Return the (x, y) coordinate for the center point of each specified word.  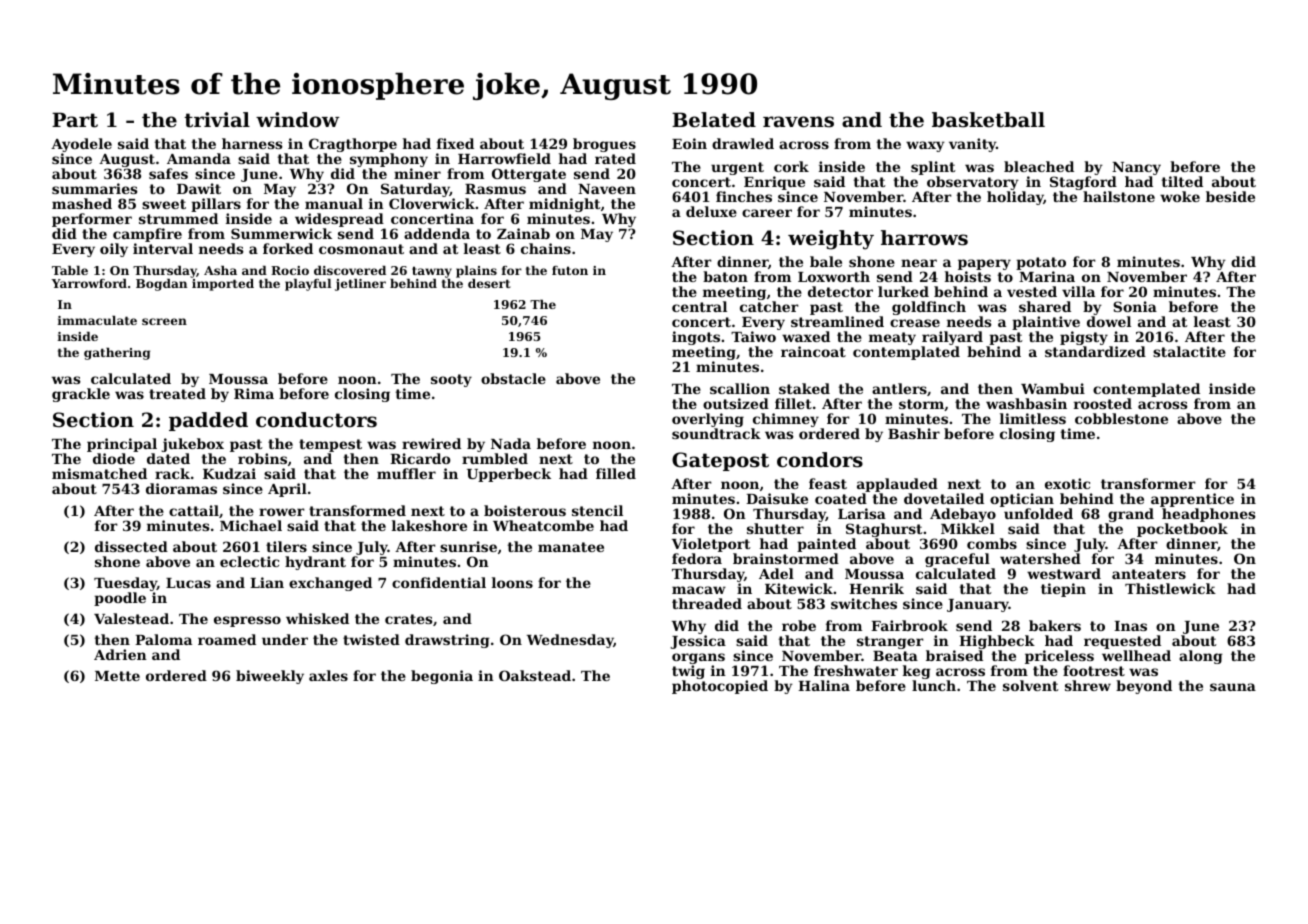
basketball (988, 120)
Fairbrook (909, 625)
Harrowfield (504, 158)
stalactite (1189, 351)
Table (70, 270)
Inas (1130, 626)
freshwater (856, 670)
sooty (451, 380)
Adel (776, 573)
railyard (952, 338)
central (699, 306)
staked (804, 388)
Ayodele (81, 146)
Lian (267, 582)
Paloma (163, 639)
